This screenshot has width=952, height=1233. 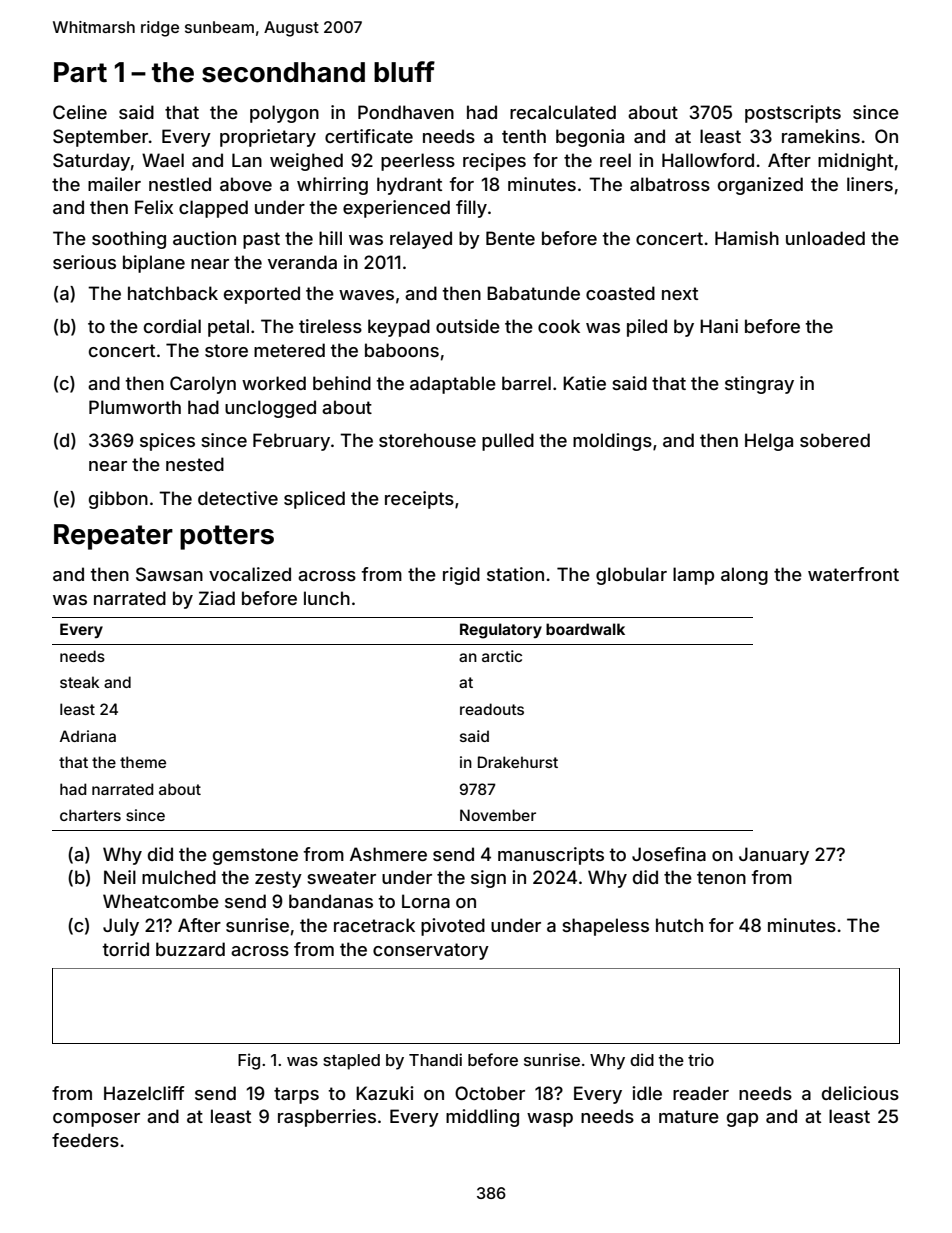 I want to click on postscripts, so click(x=793, y=114).
